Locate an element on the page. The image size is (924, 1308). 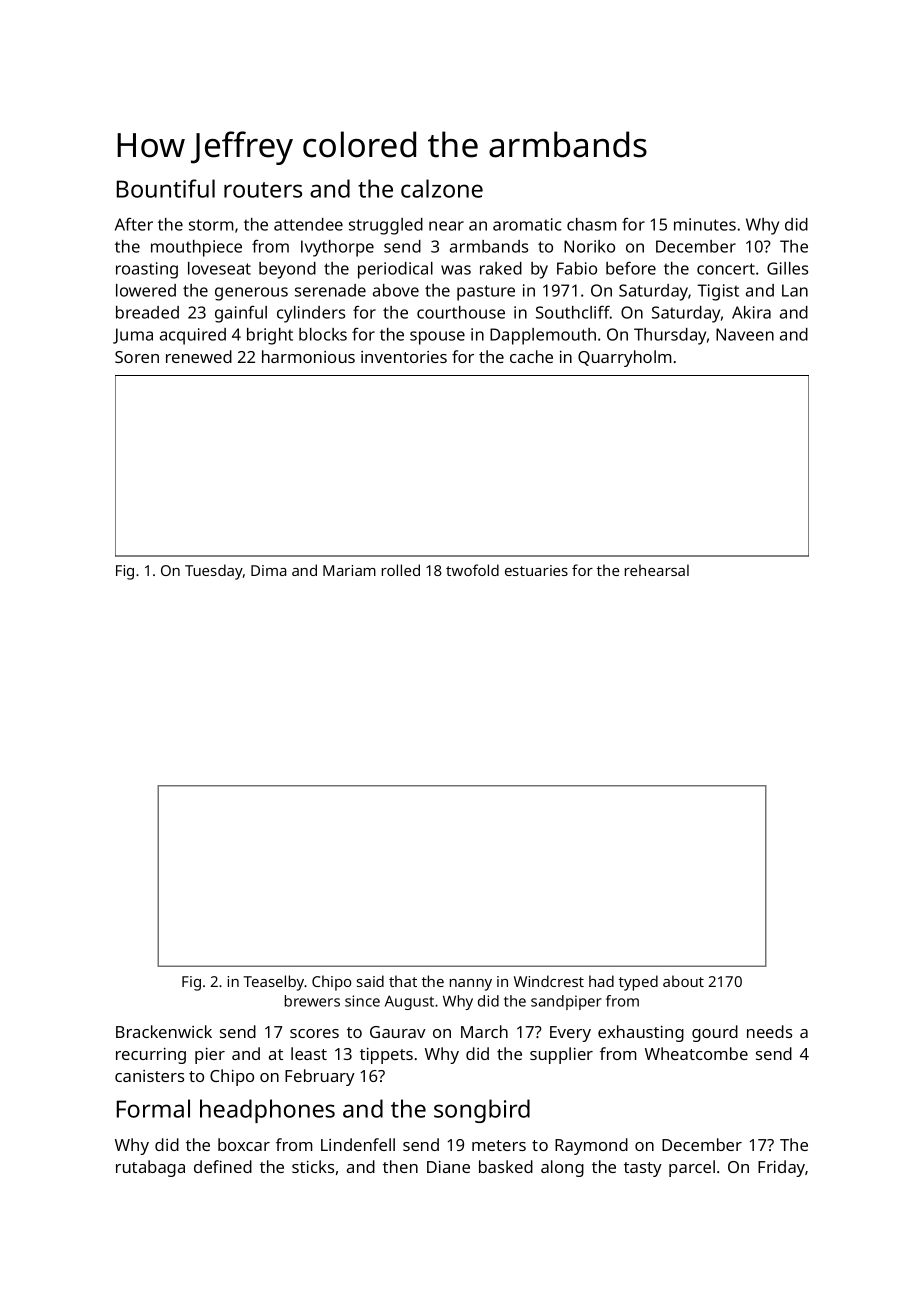
minutes is located at coordinates (705, 224).
